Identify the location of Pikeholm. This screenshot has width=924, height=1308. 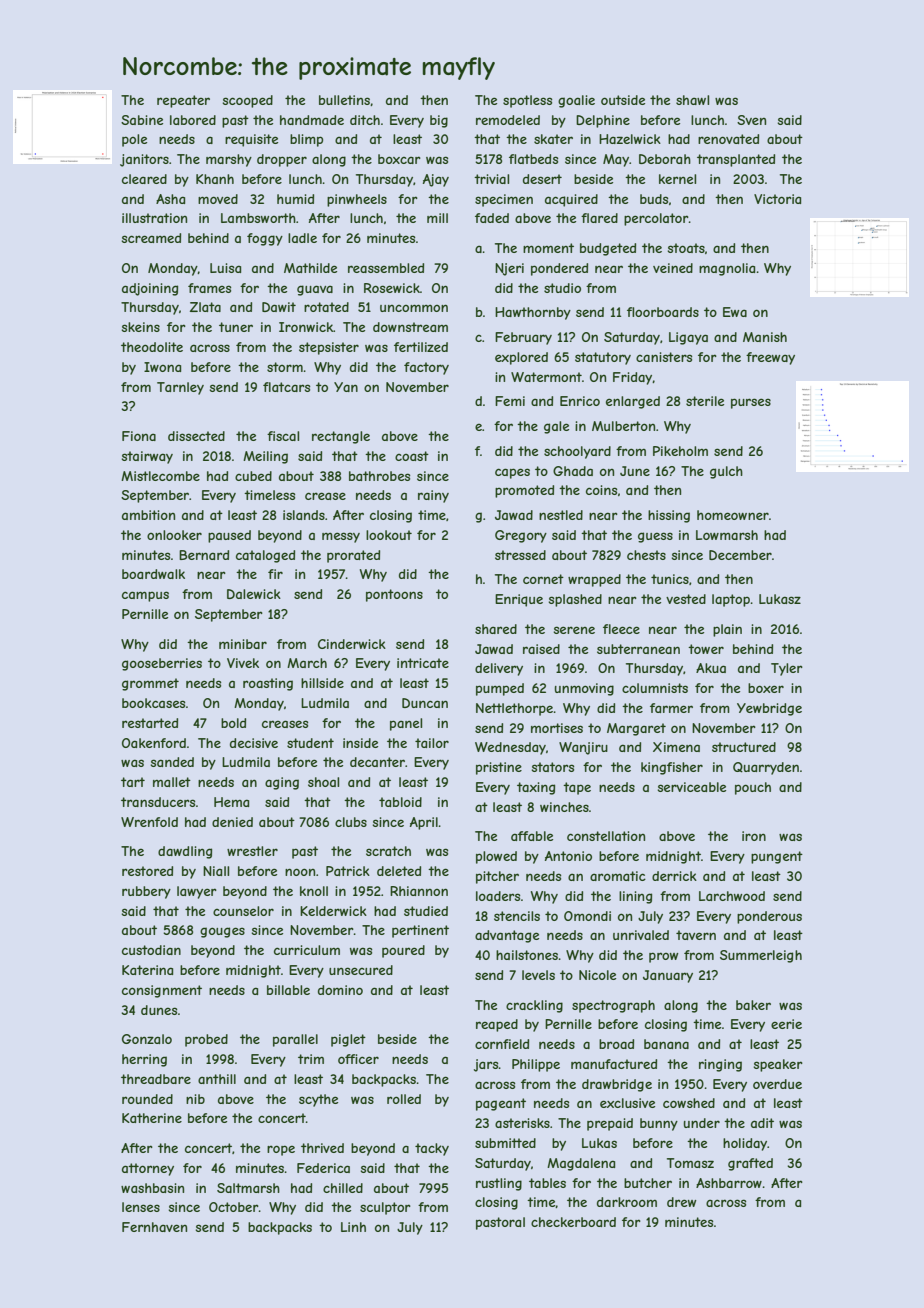
(680, 451).
